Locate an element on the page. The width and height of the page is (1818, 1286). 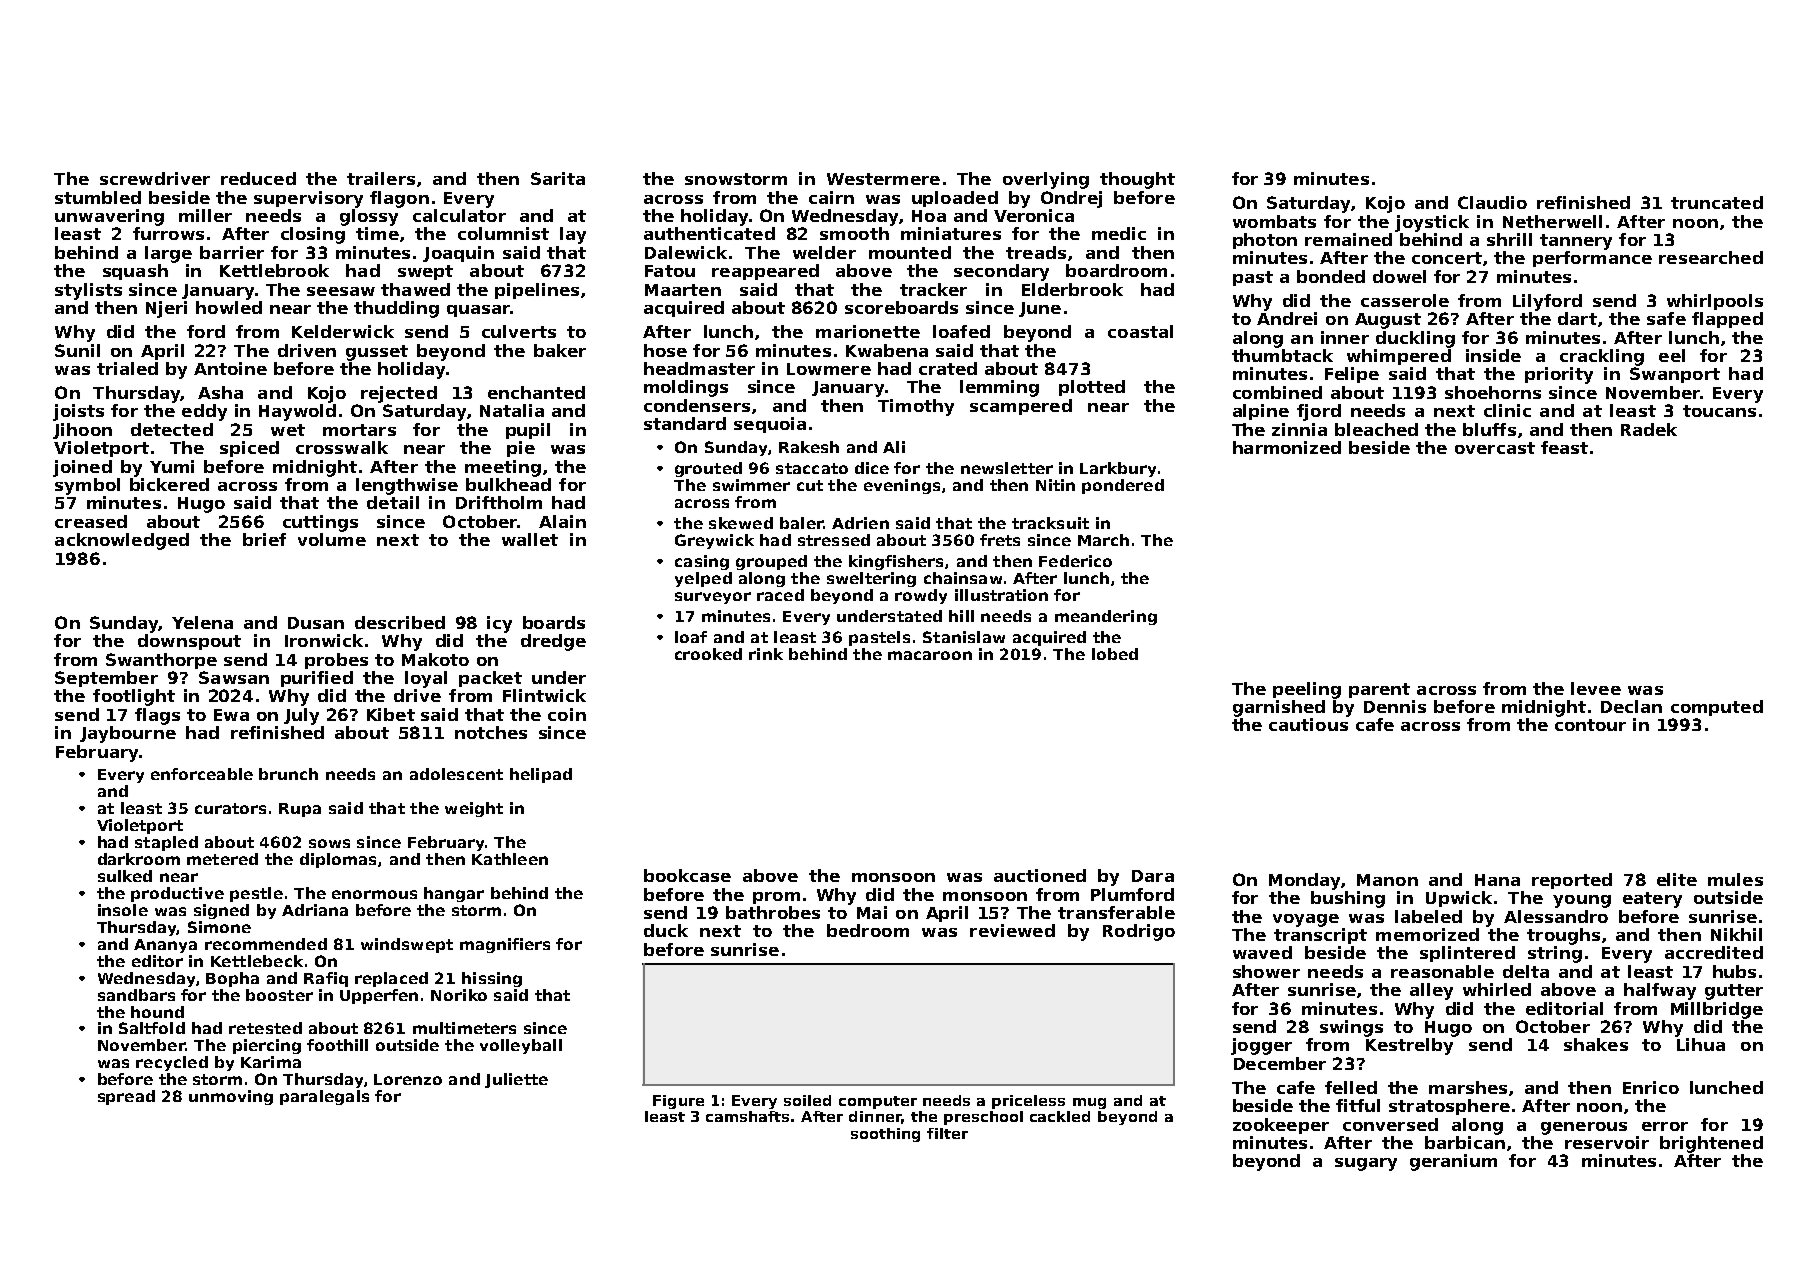
spiced is located at coordinates (249, 449).
